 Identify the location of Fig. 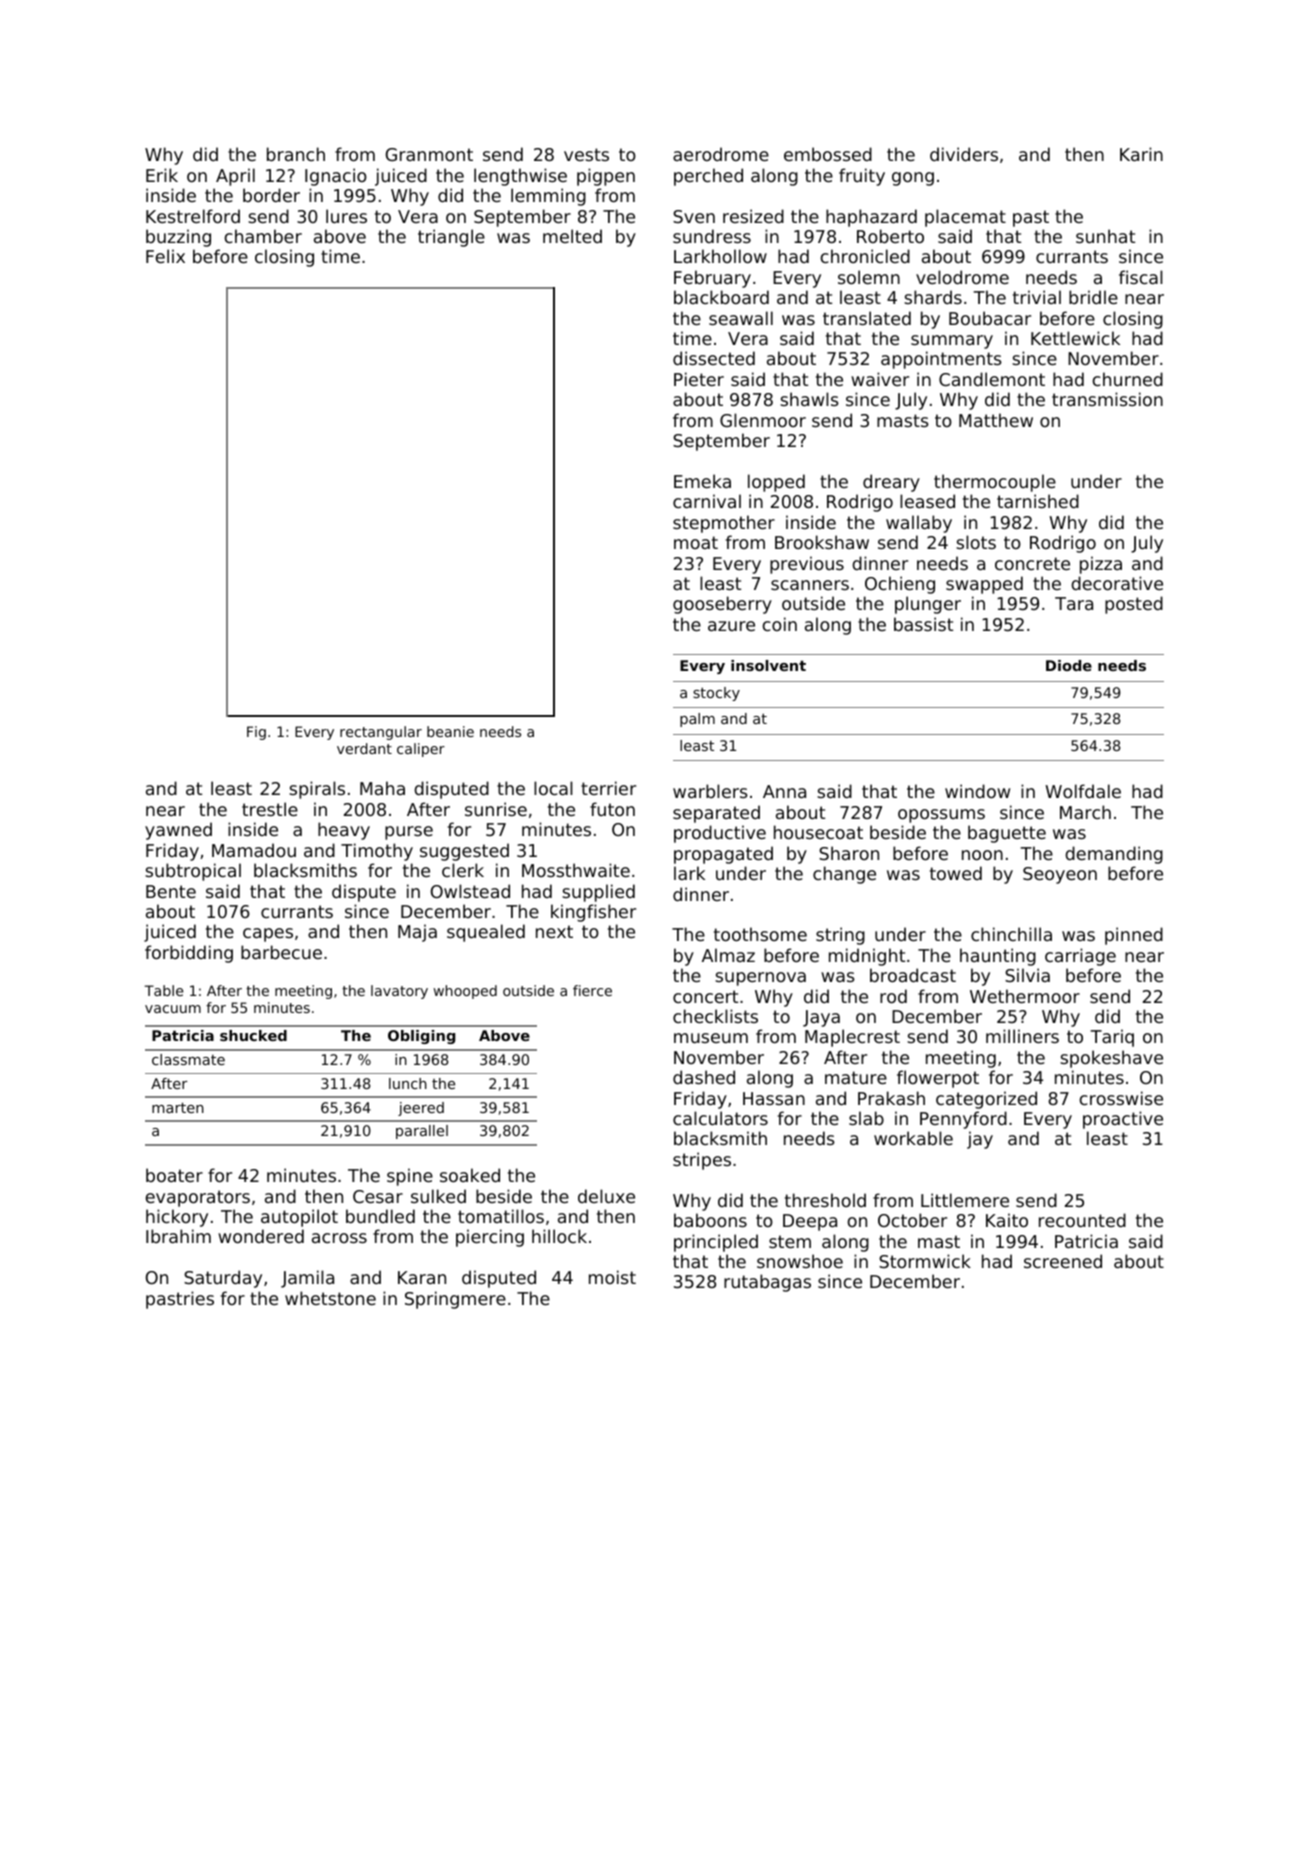
(256, 733).
